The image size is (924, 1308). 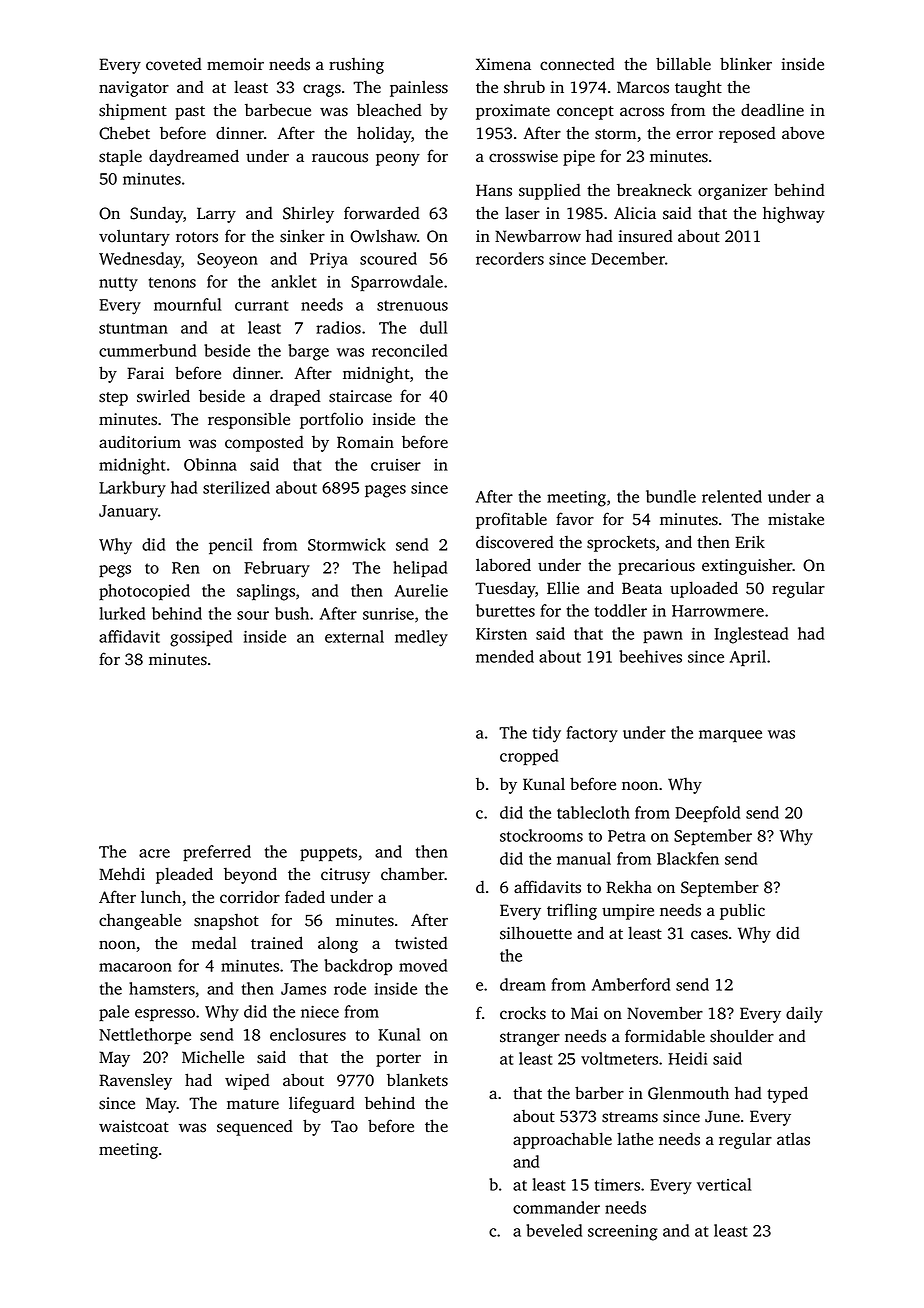 I want to click on Tao, so click(x=344, y=1126).
